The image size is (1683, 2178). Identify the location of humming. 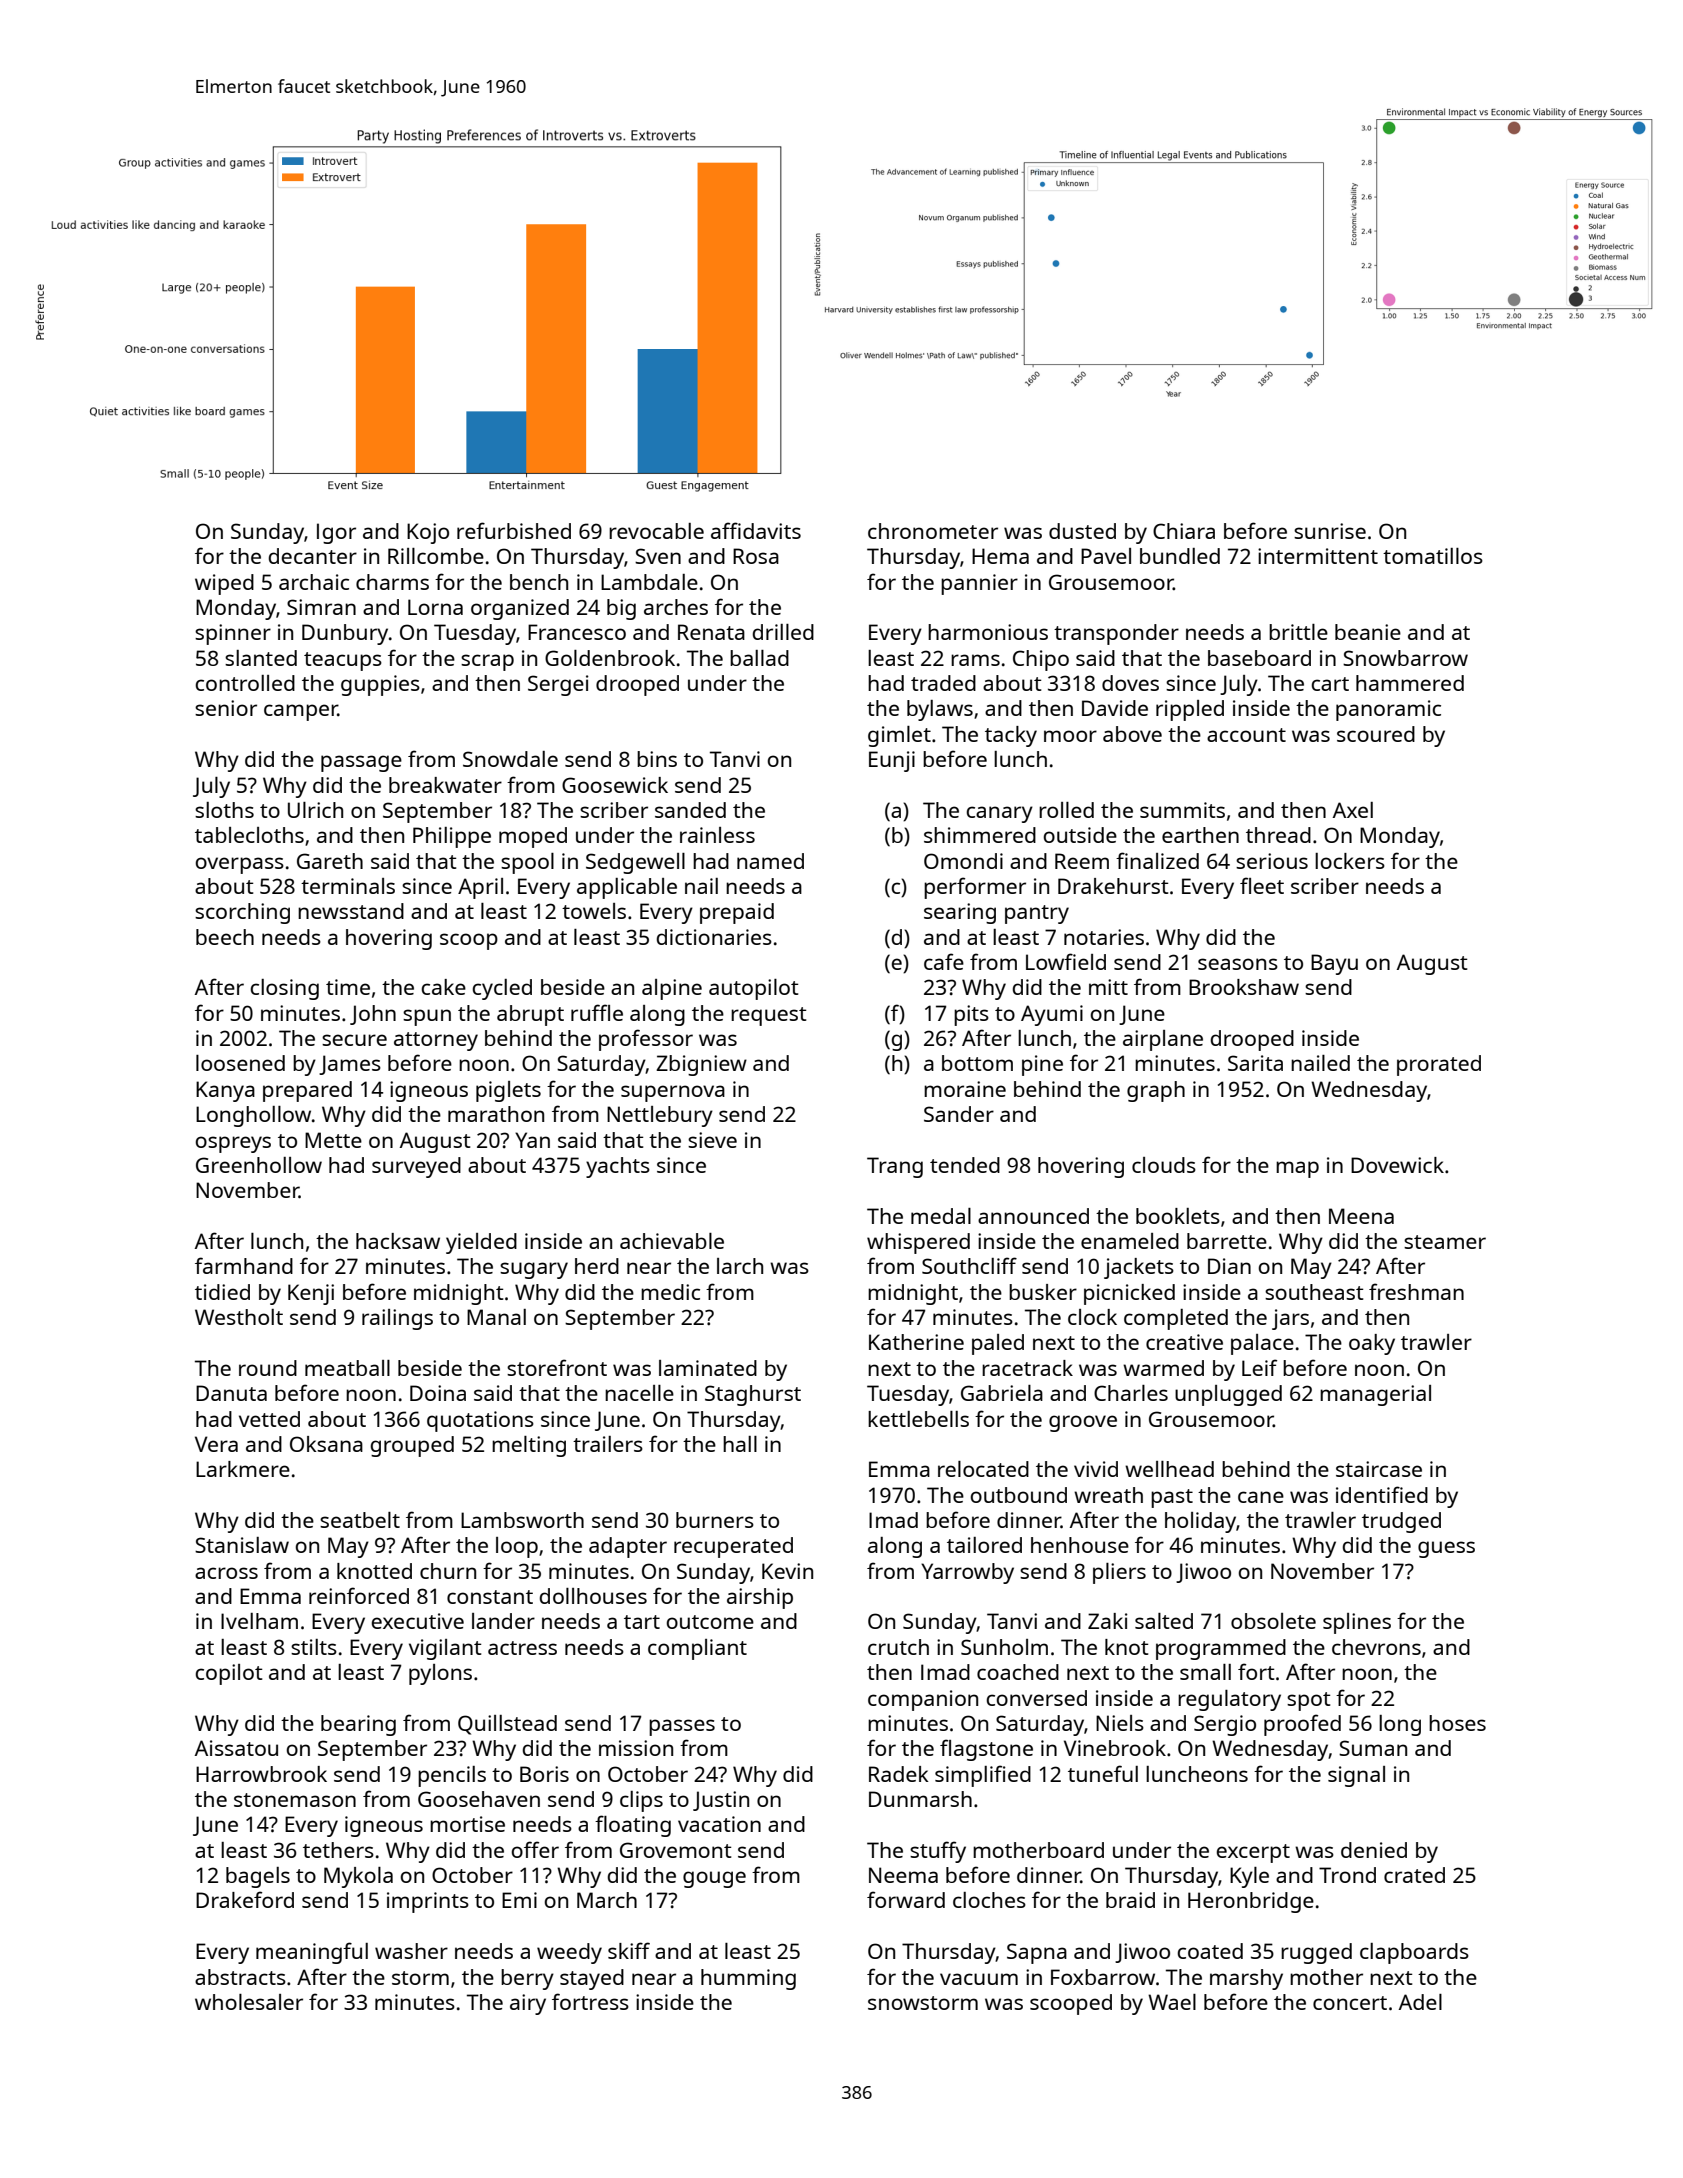
(748, 1979).
